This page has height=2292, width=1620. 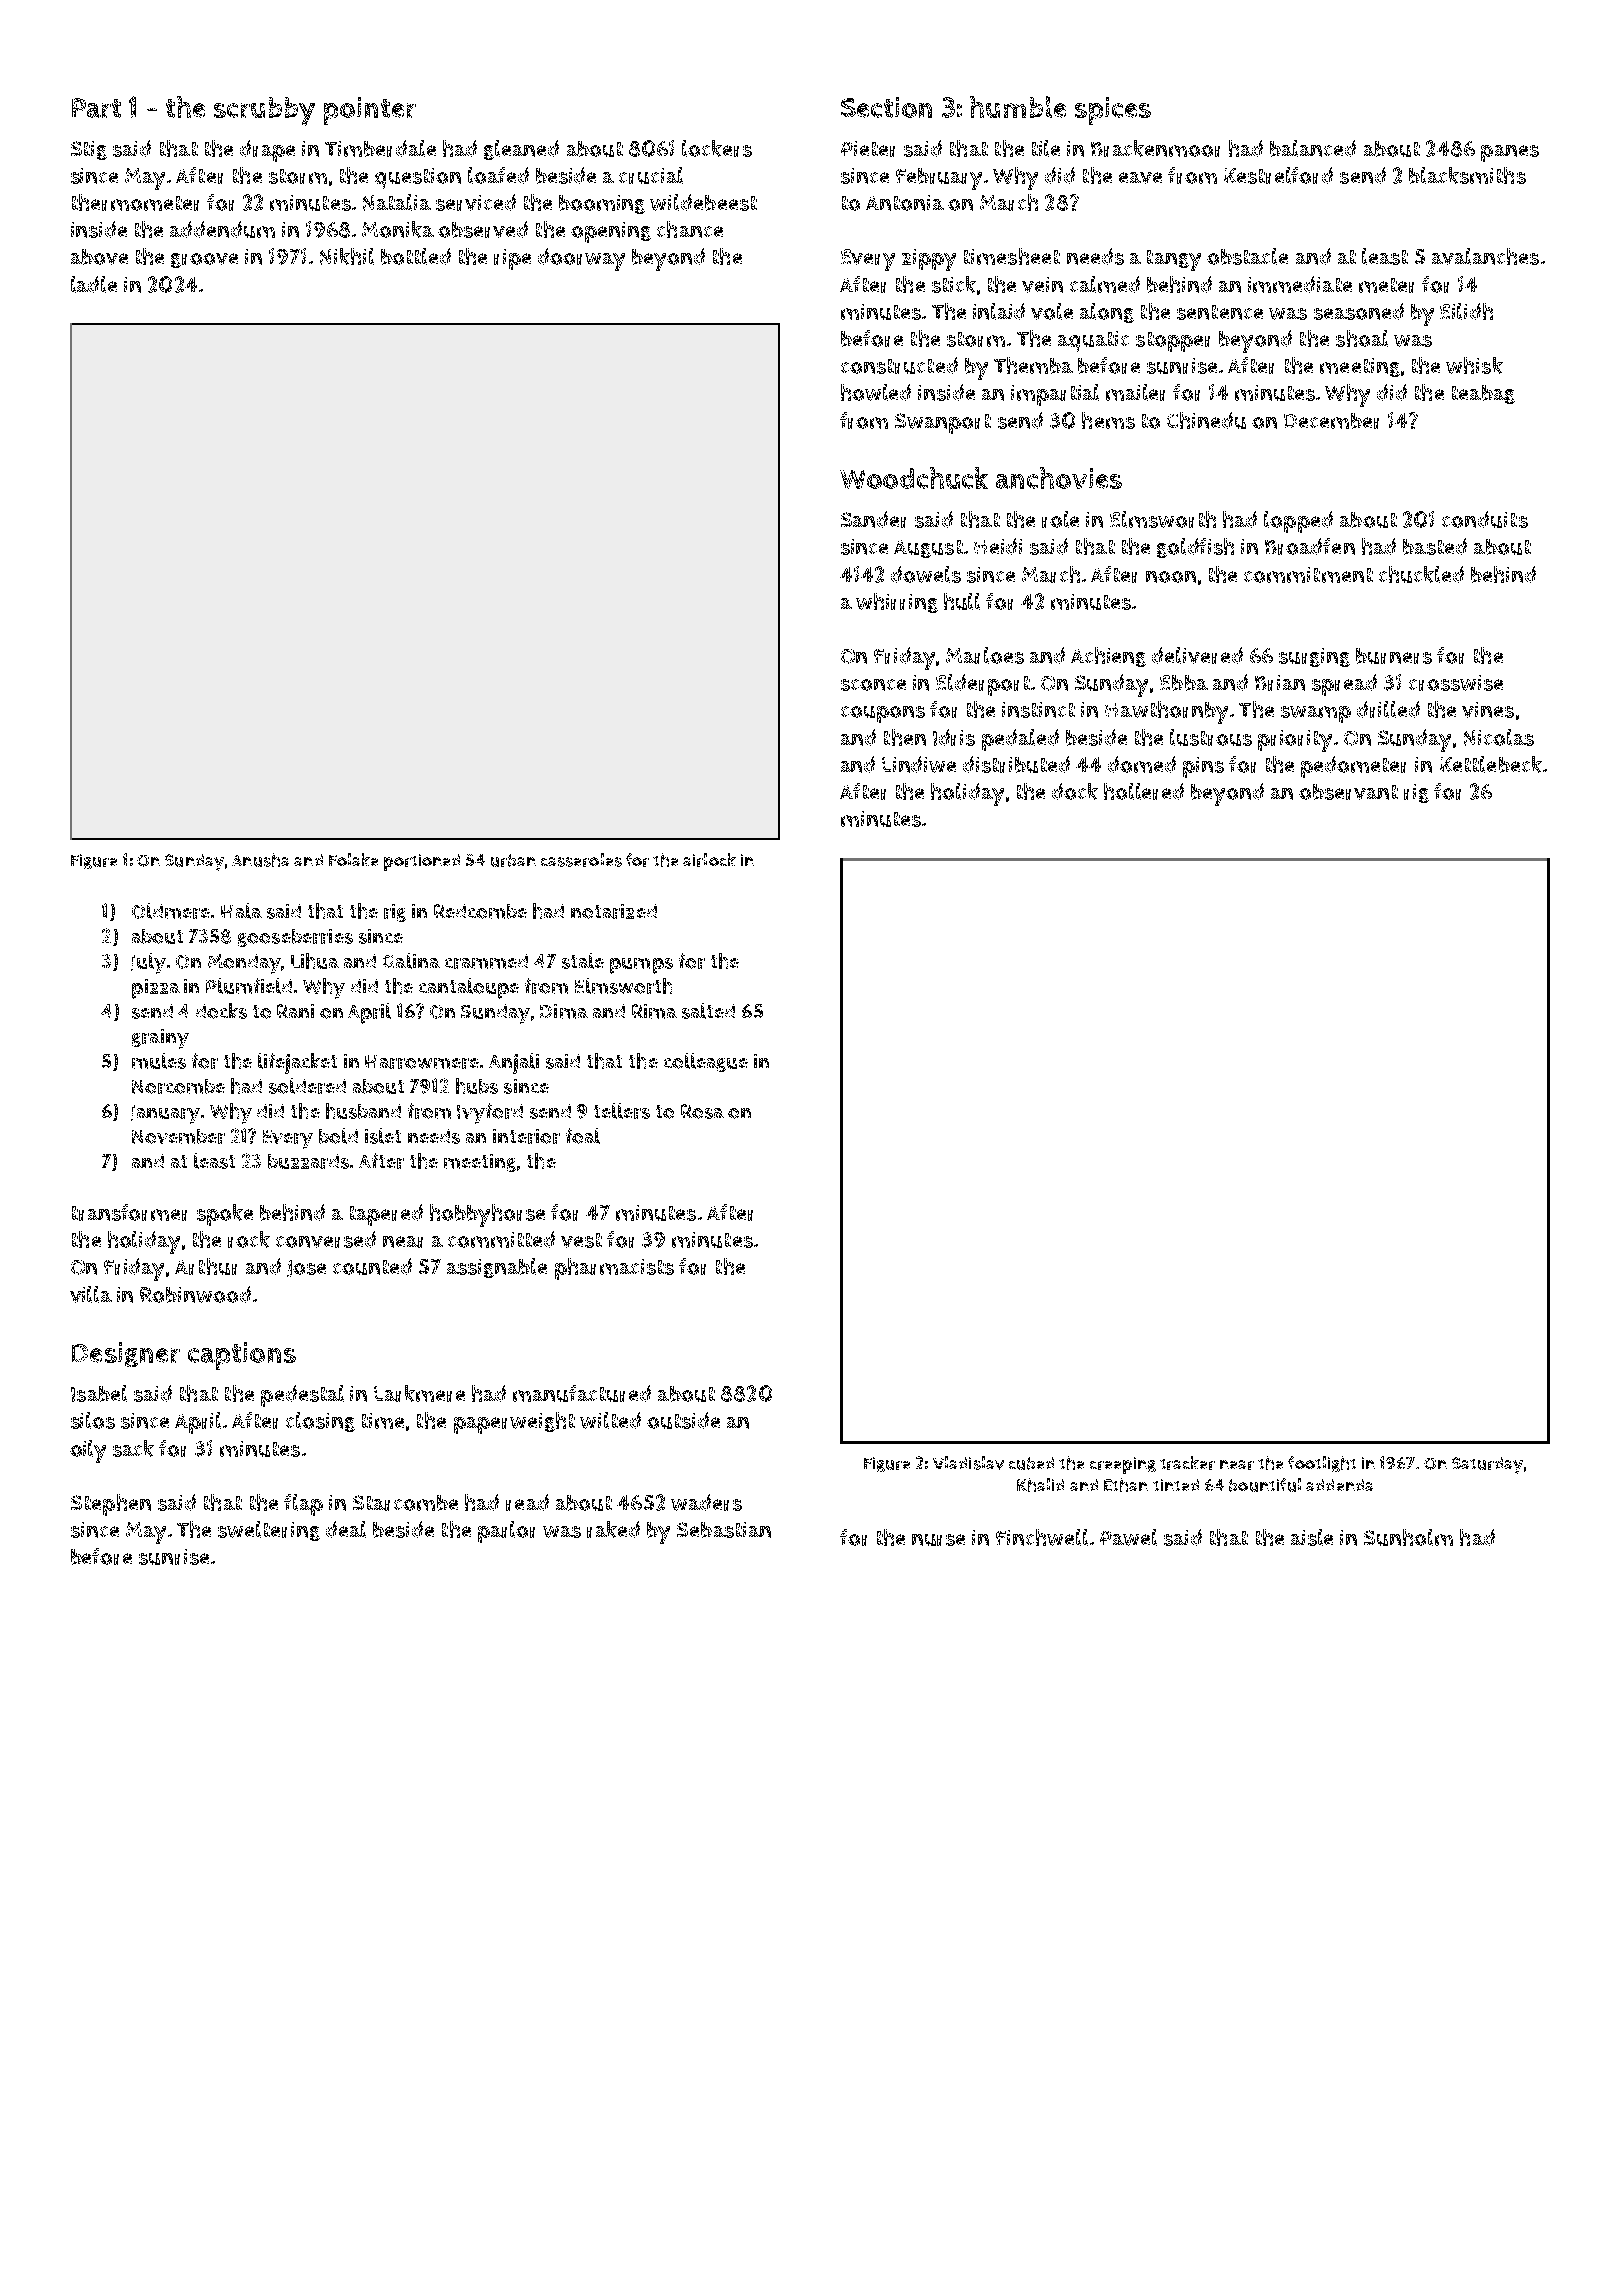 I want to click on humble, so click(x=1018, y=107).
